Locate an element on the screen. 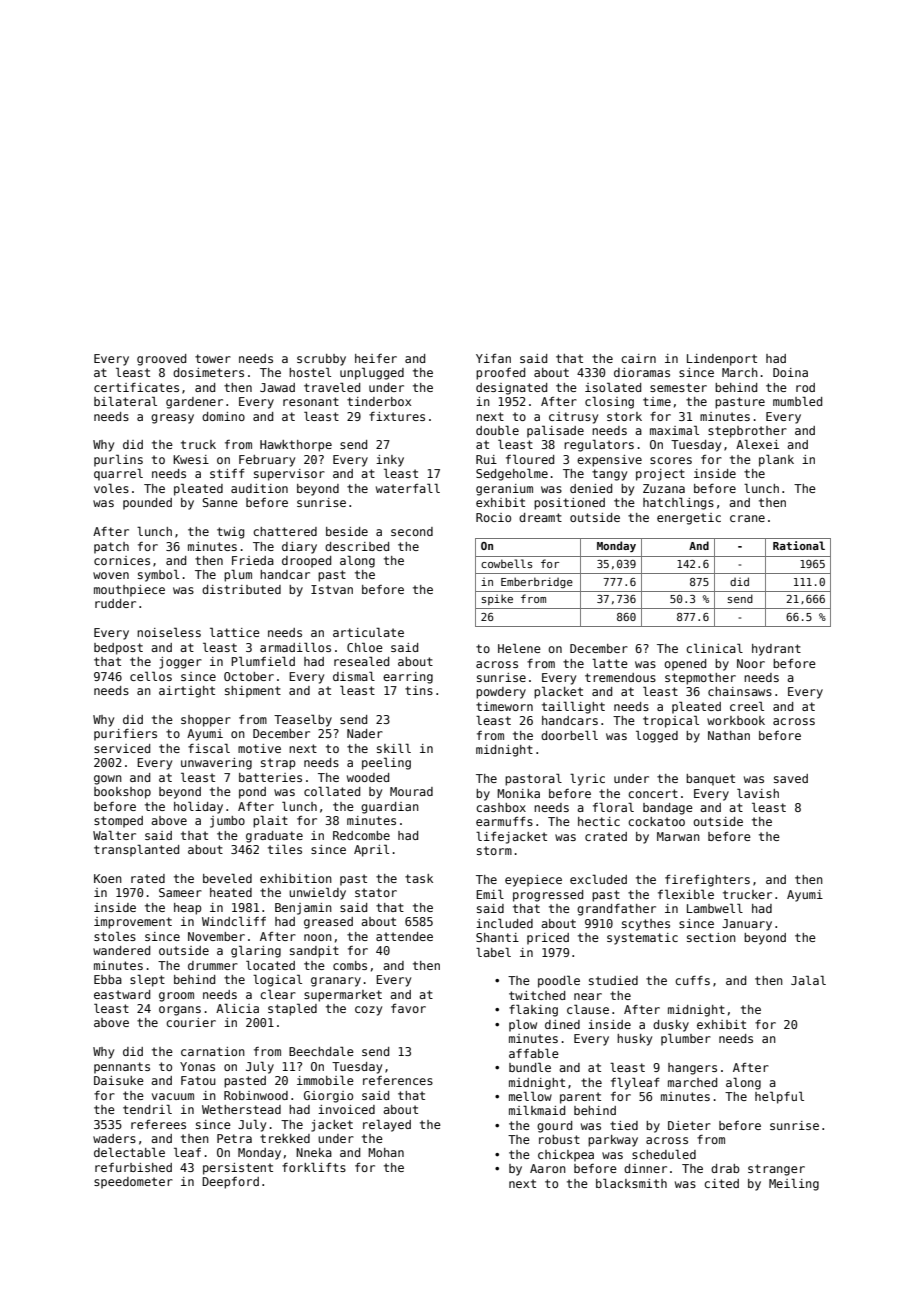 The width and height of the screenshot is (924, 1308). Lindenport is located at coordinates (722, 360).
